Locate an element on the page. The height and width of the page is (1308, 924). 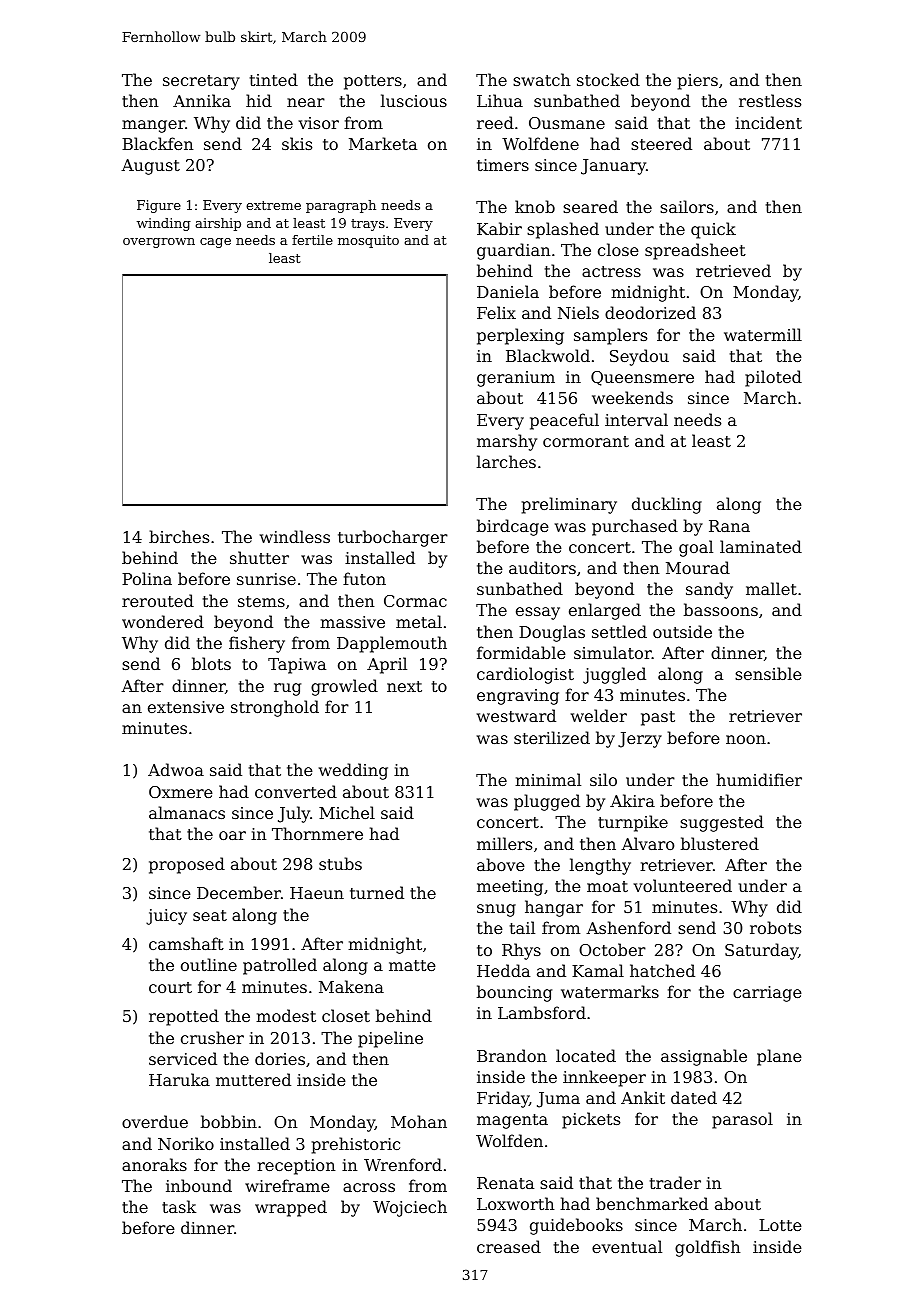
incident is located at coordinates (768, 122).
